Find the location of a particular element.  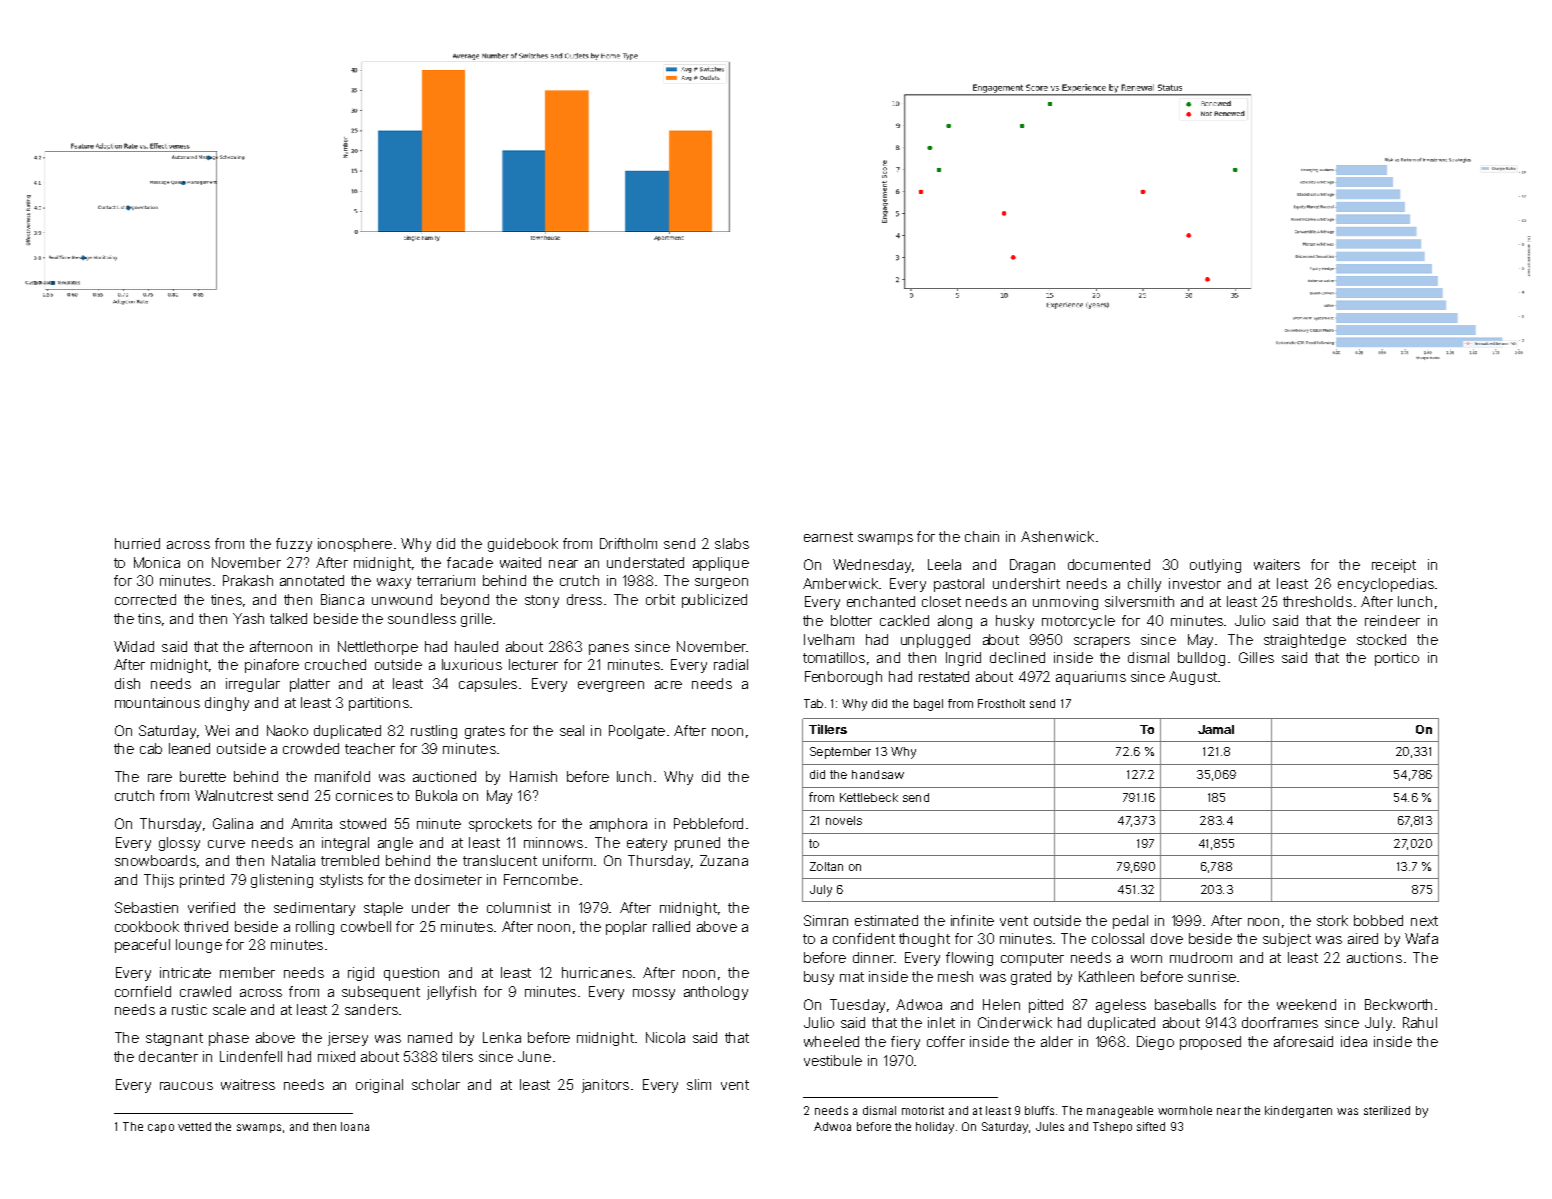

capo is located at coordinates (161, 1128).
